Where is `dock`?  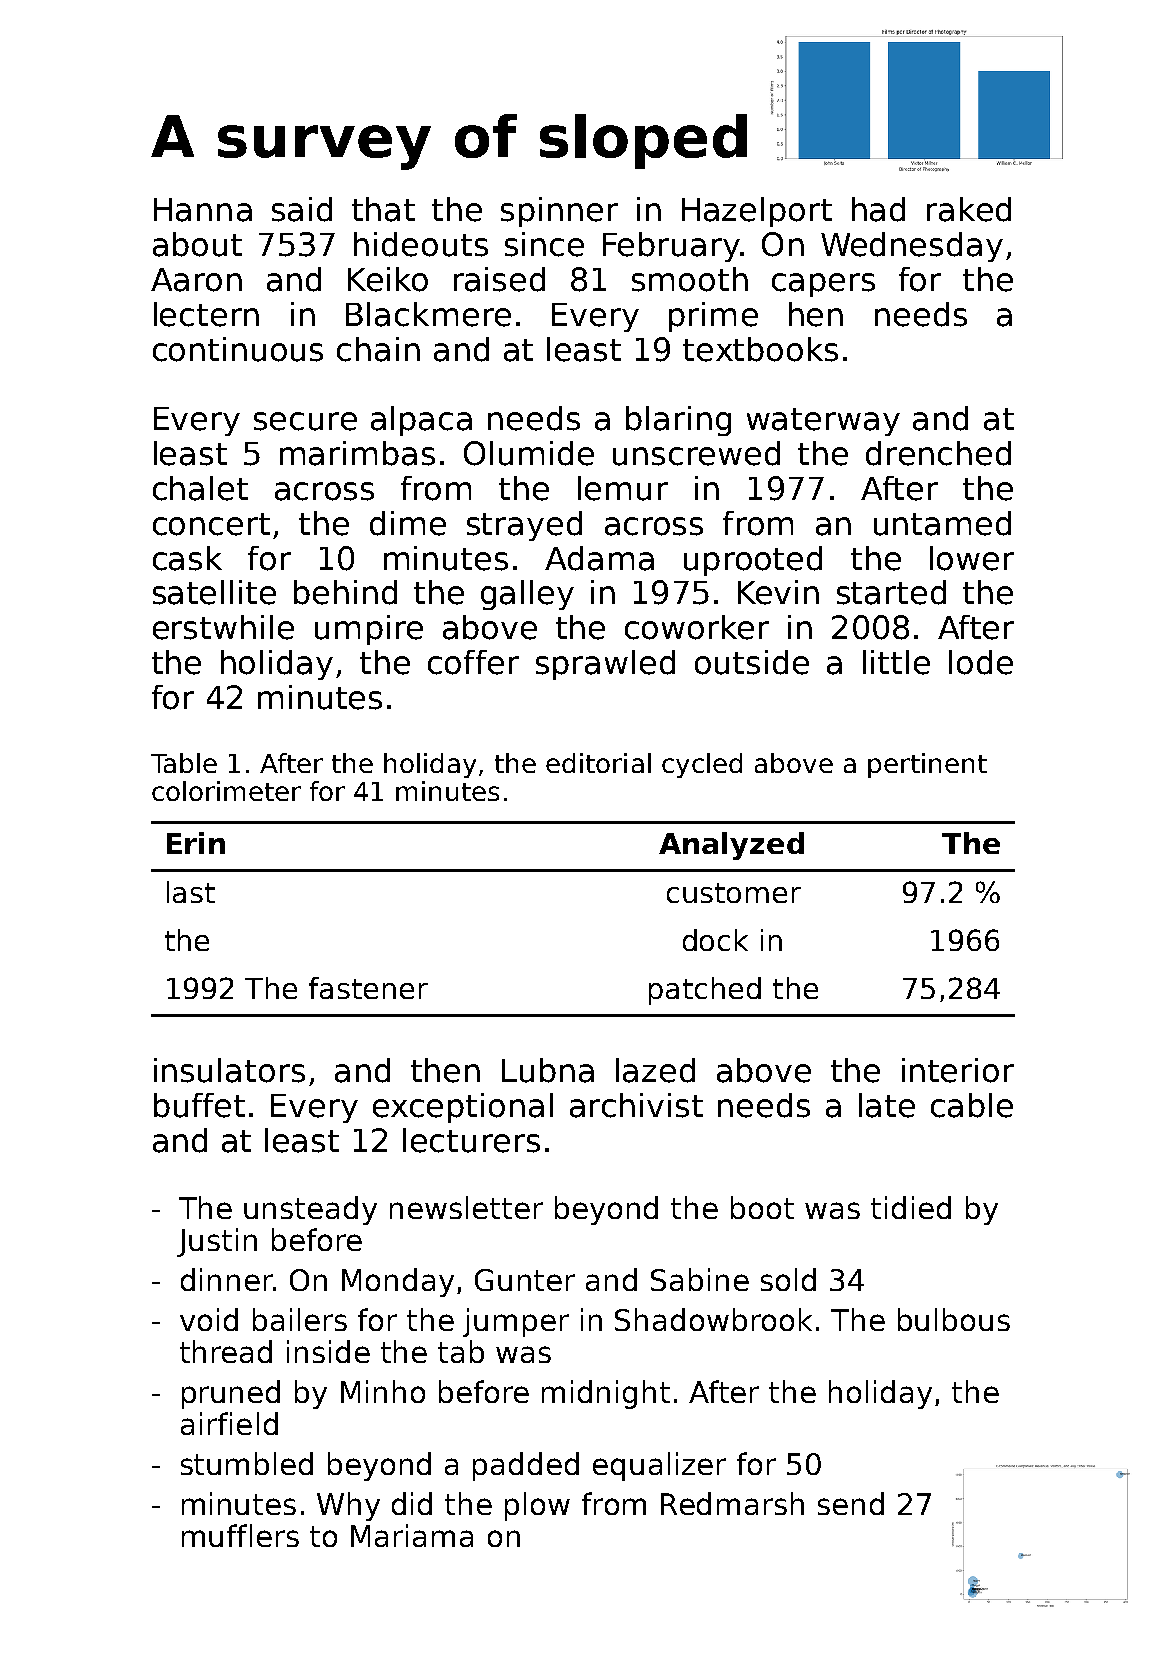
dock is located at coordinates (715, 940).
